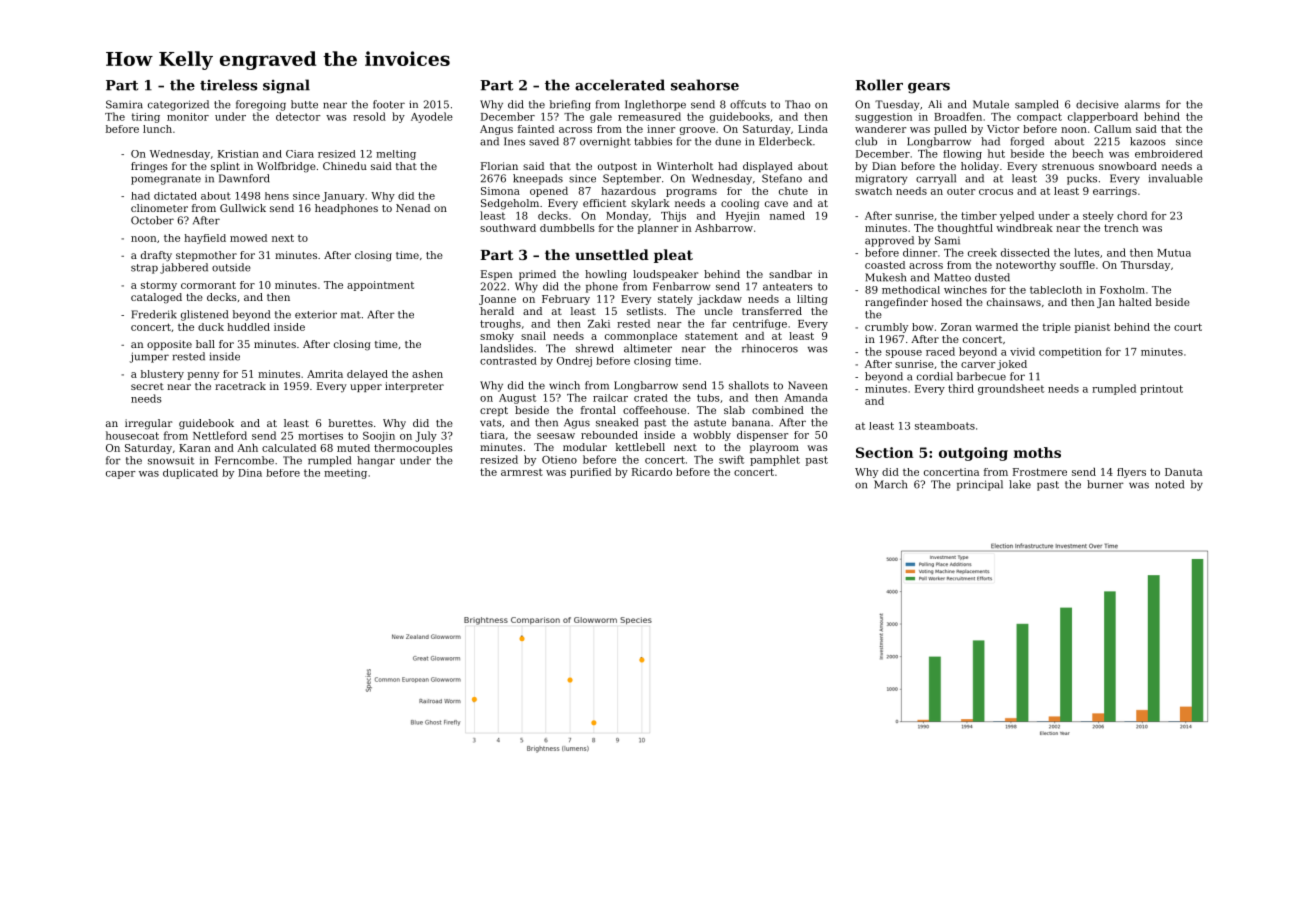 The width and height of the screenshot is (1308, 924). What do you see at coordinates (929, 88) in the screenshot?
I see `gears` at bounding box center [929, 88].
